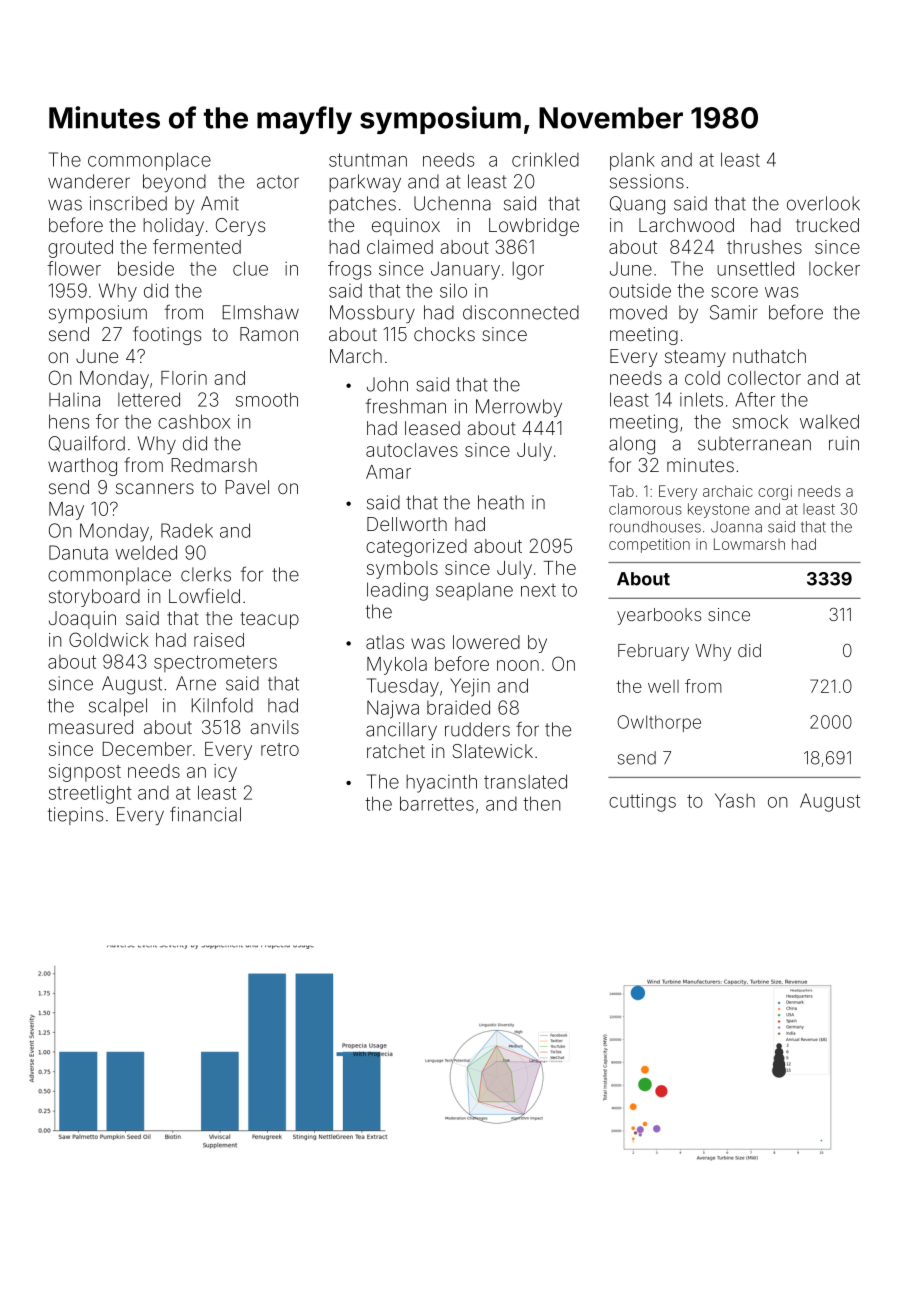  What do you see at coordinates (187, 530) in the document?
I see `Radek` at bounding box center [187, 530].
